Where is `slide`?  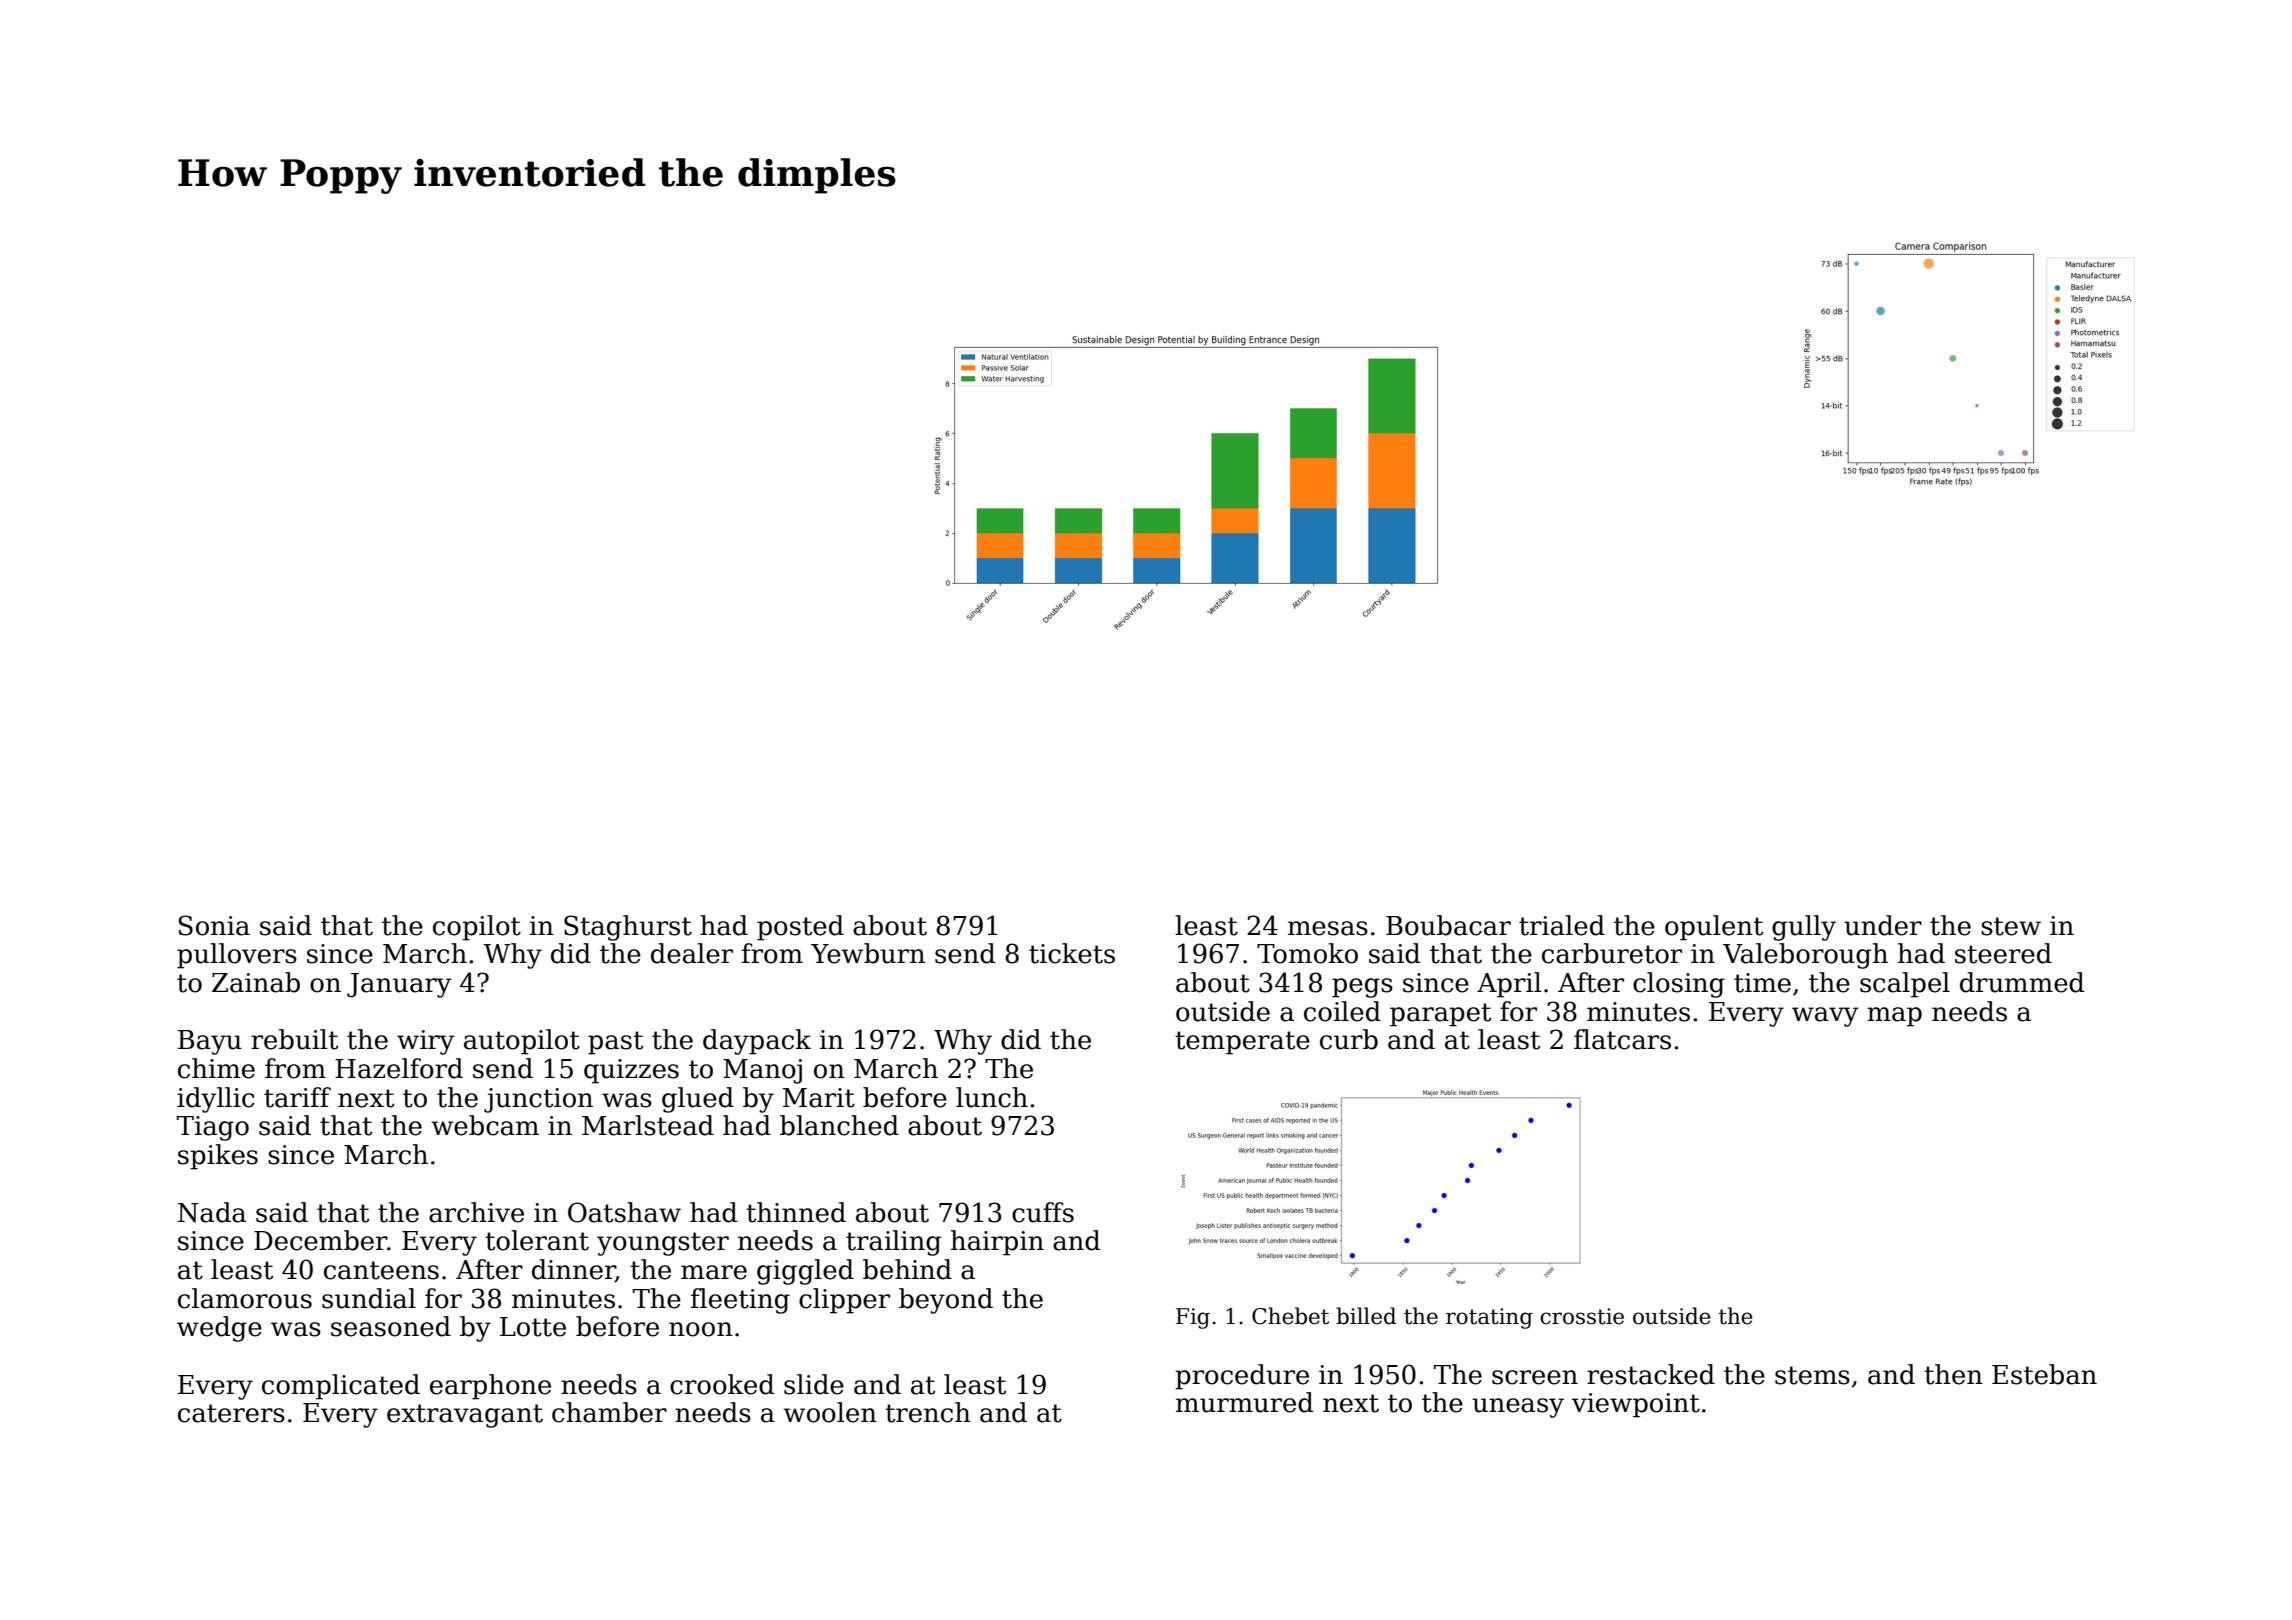 slide is located at coordinates (814, 1384).
